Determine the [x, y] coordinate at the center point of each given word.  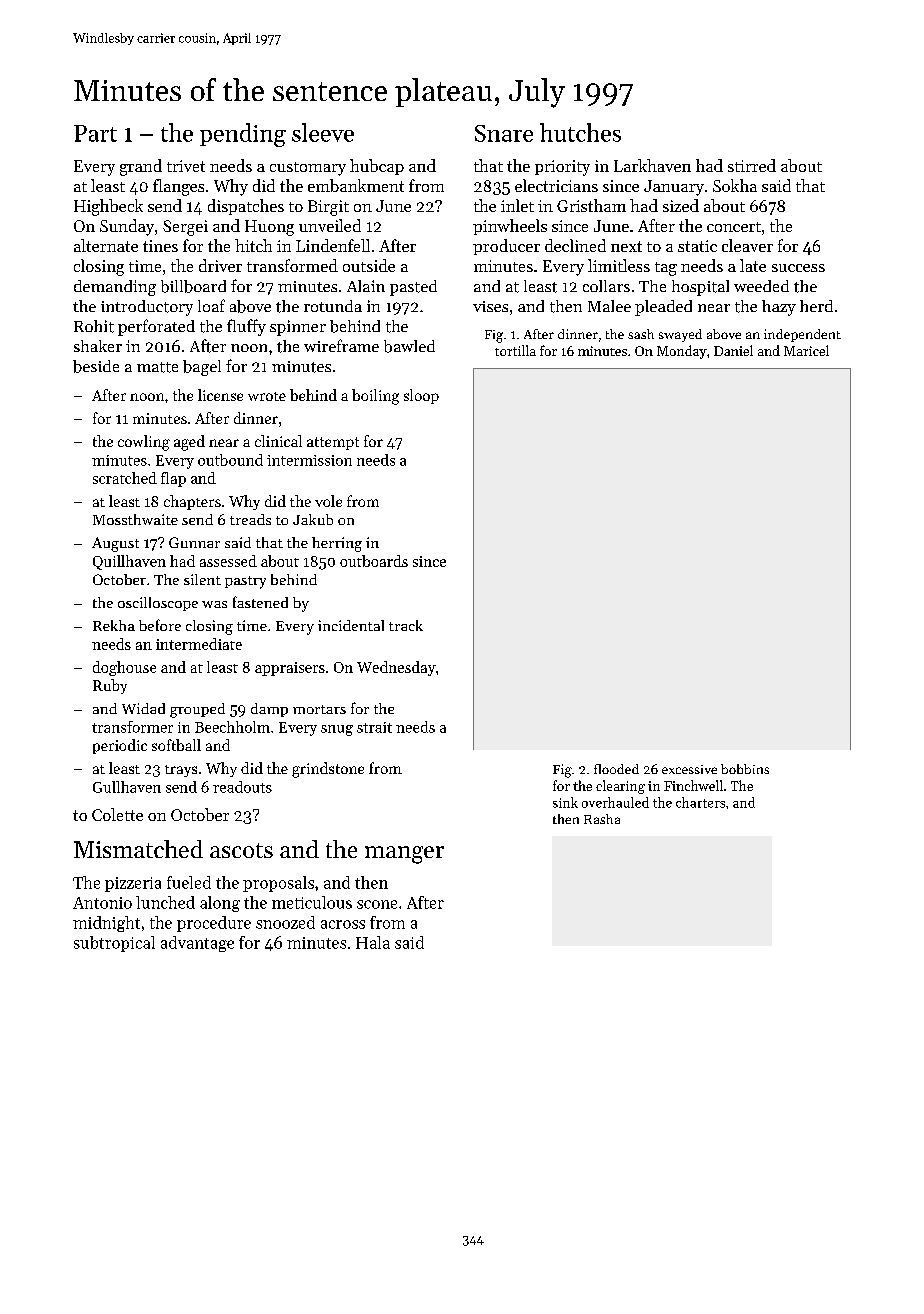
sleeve [323, 132]
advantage [197, 944]
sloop [421, 396]
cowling [144, 443]
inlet [517, 205]
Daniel [733, 350]
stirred [752, 165]
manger [404, 855]
